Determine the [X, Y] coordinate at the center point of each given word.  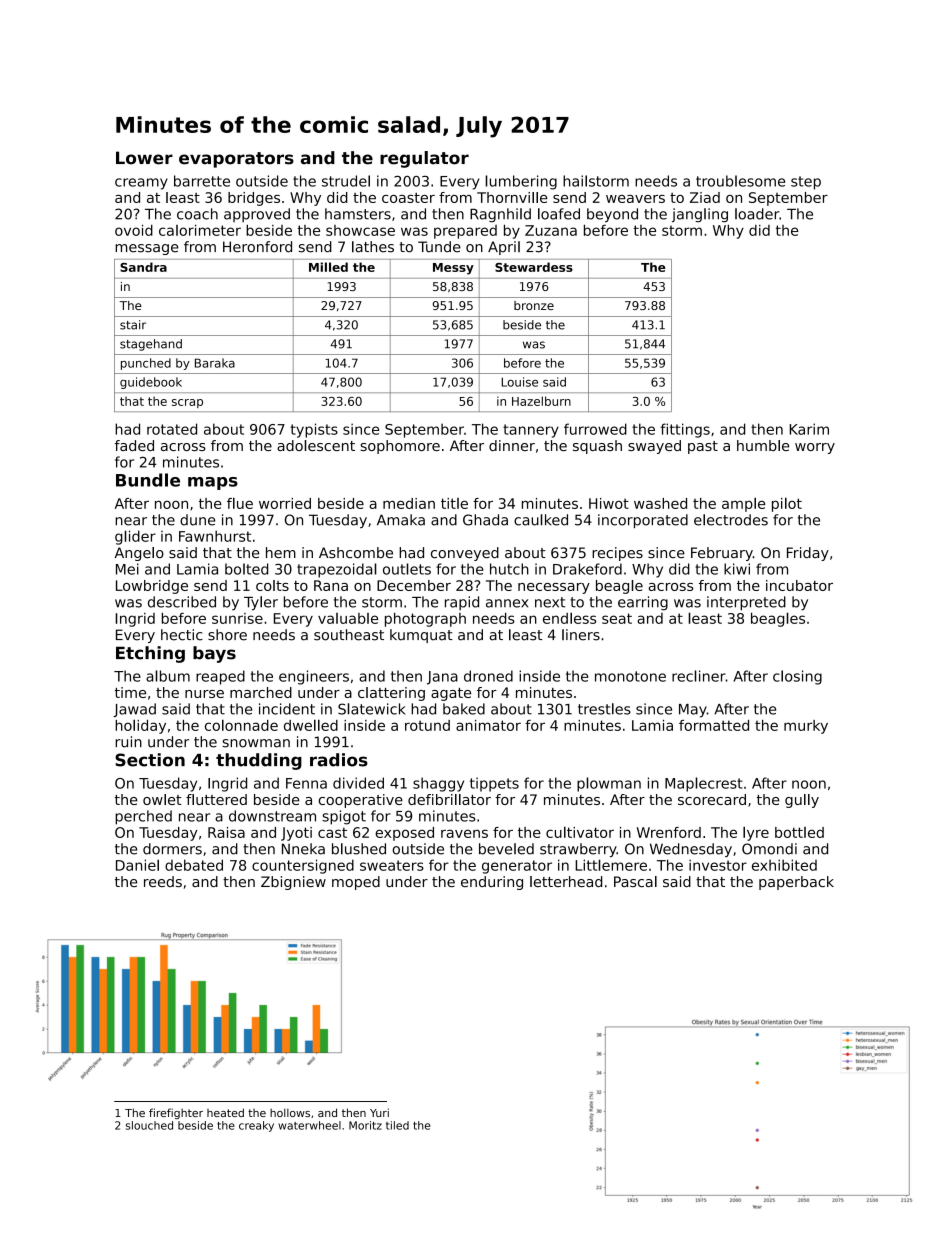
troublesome [740, 181]
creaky [256, 1126]
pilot [787, 504]
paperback [796, 883]
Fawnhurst [215, 536]
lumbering [521, 182]
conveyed [465, 554]
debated [194, 865]
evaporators [236, 160]
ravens [464, 833]
